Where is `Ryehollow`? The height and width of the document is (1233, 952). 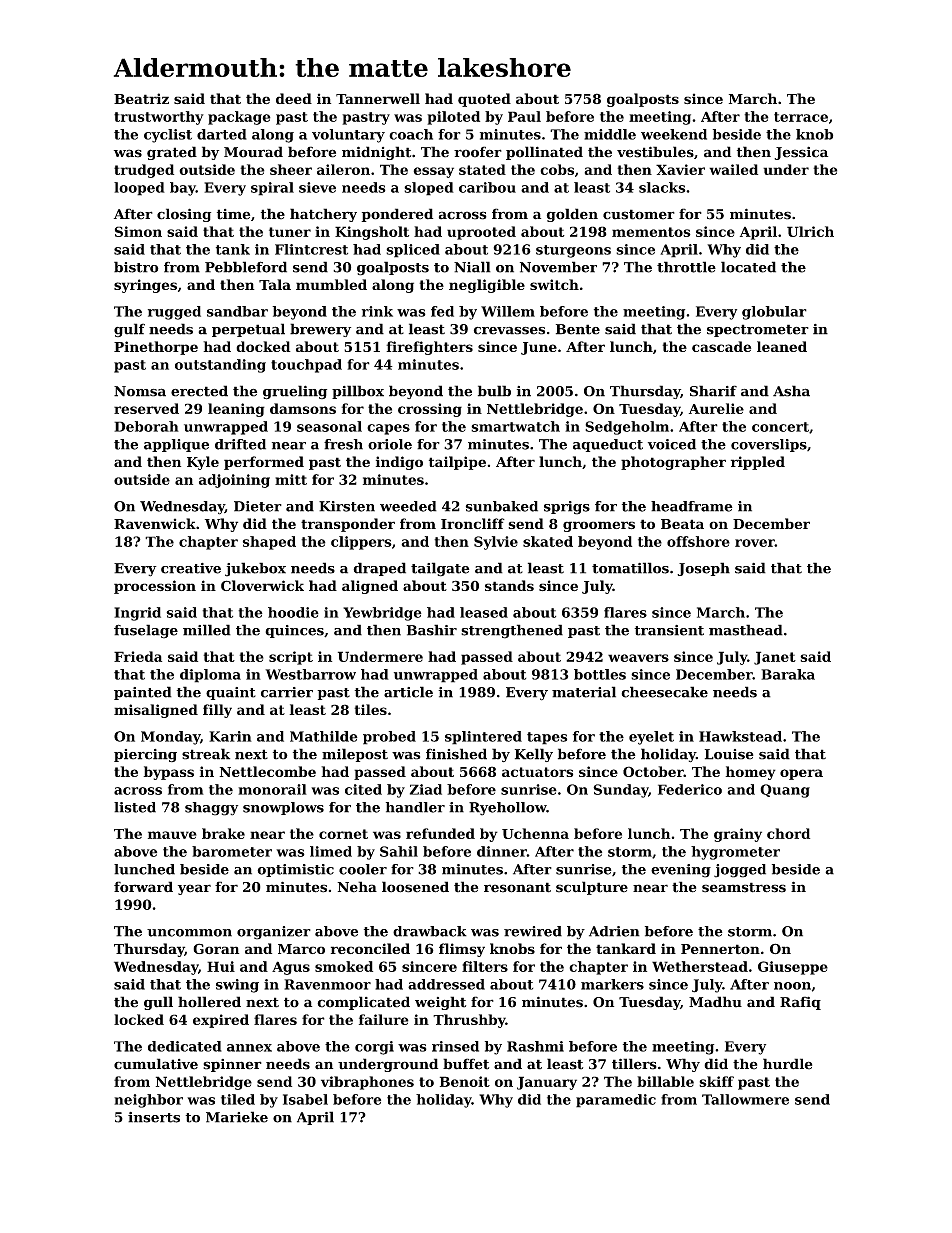
Ryehollow is located at coordinates (508, 809).
